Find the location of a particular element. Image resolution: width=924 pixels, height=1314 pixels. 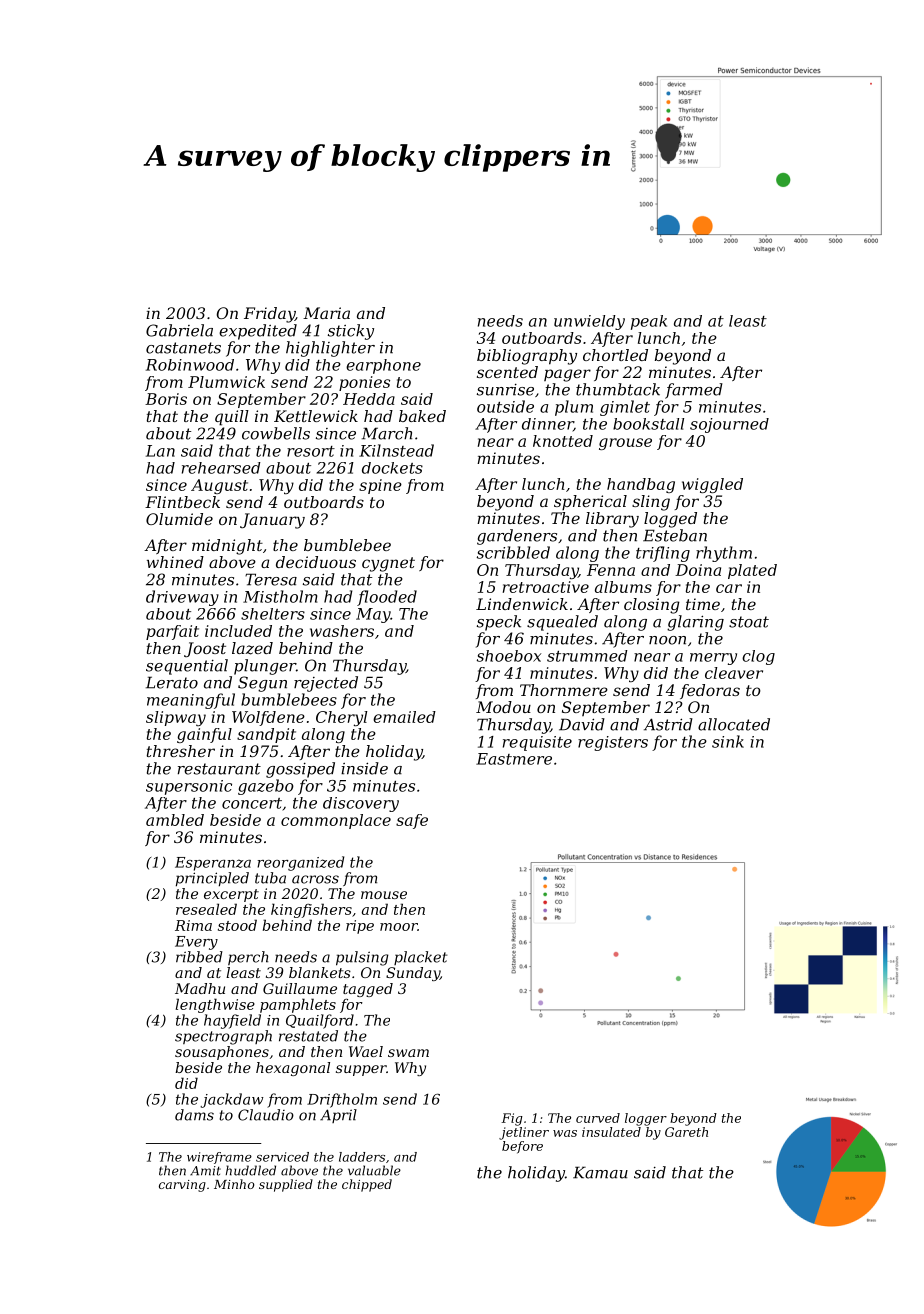

stood is located at coordinates (237, 925).
